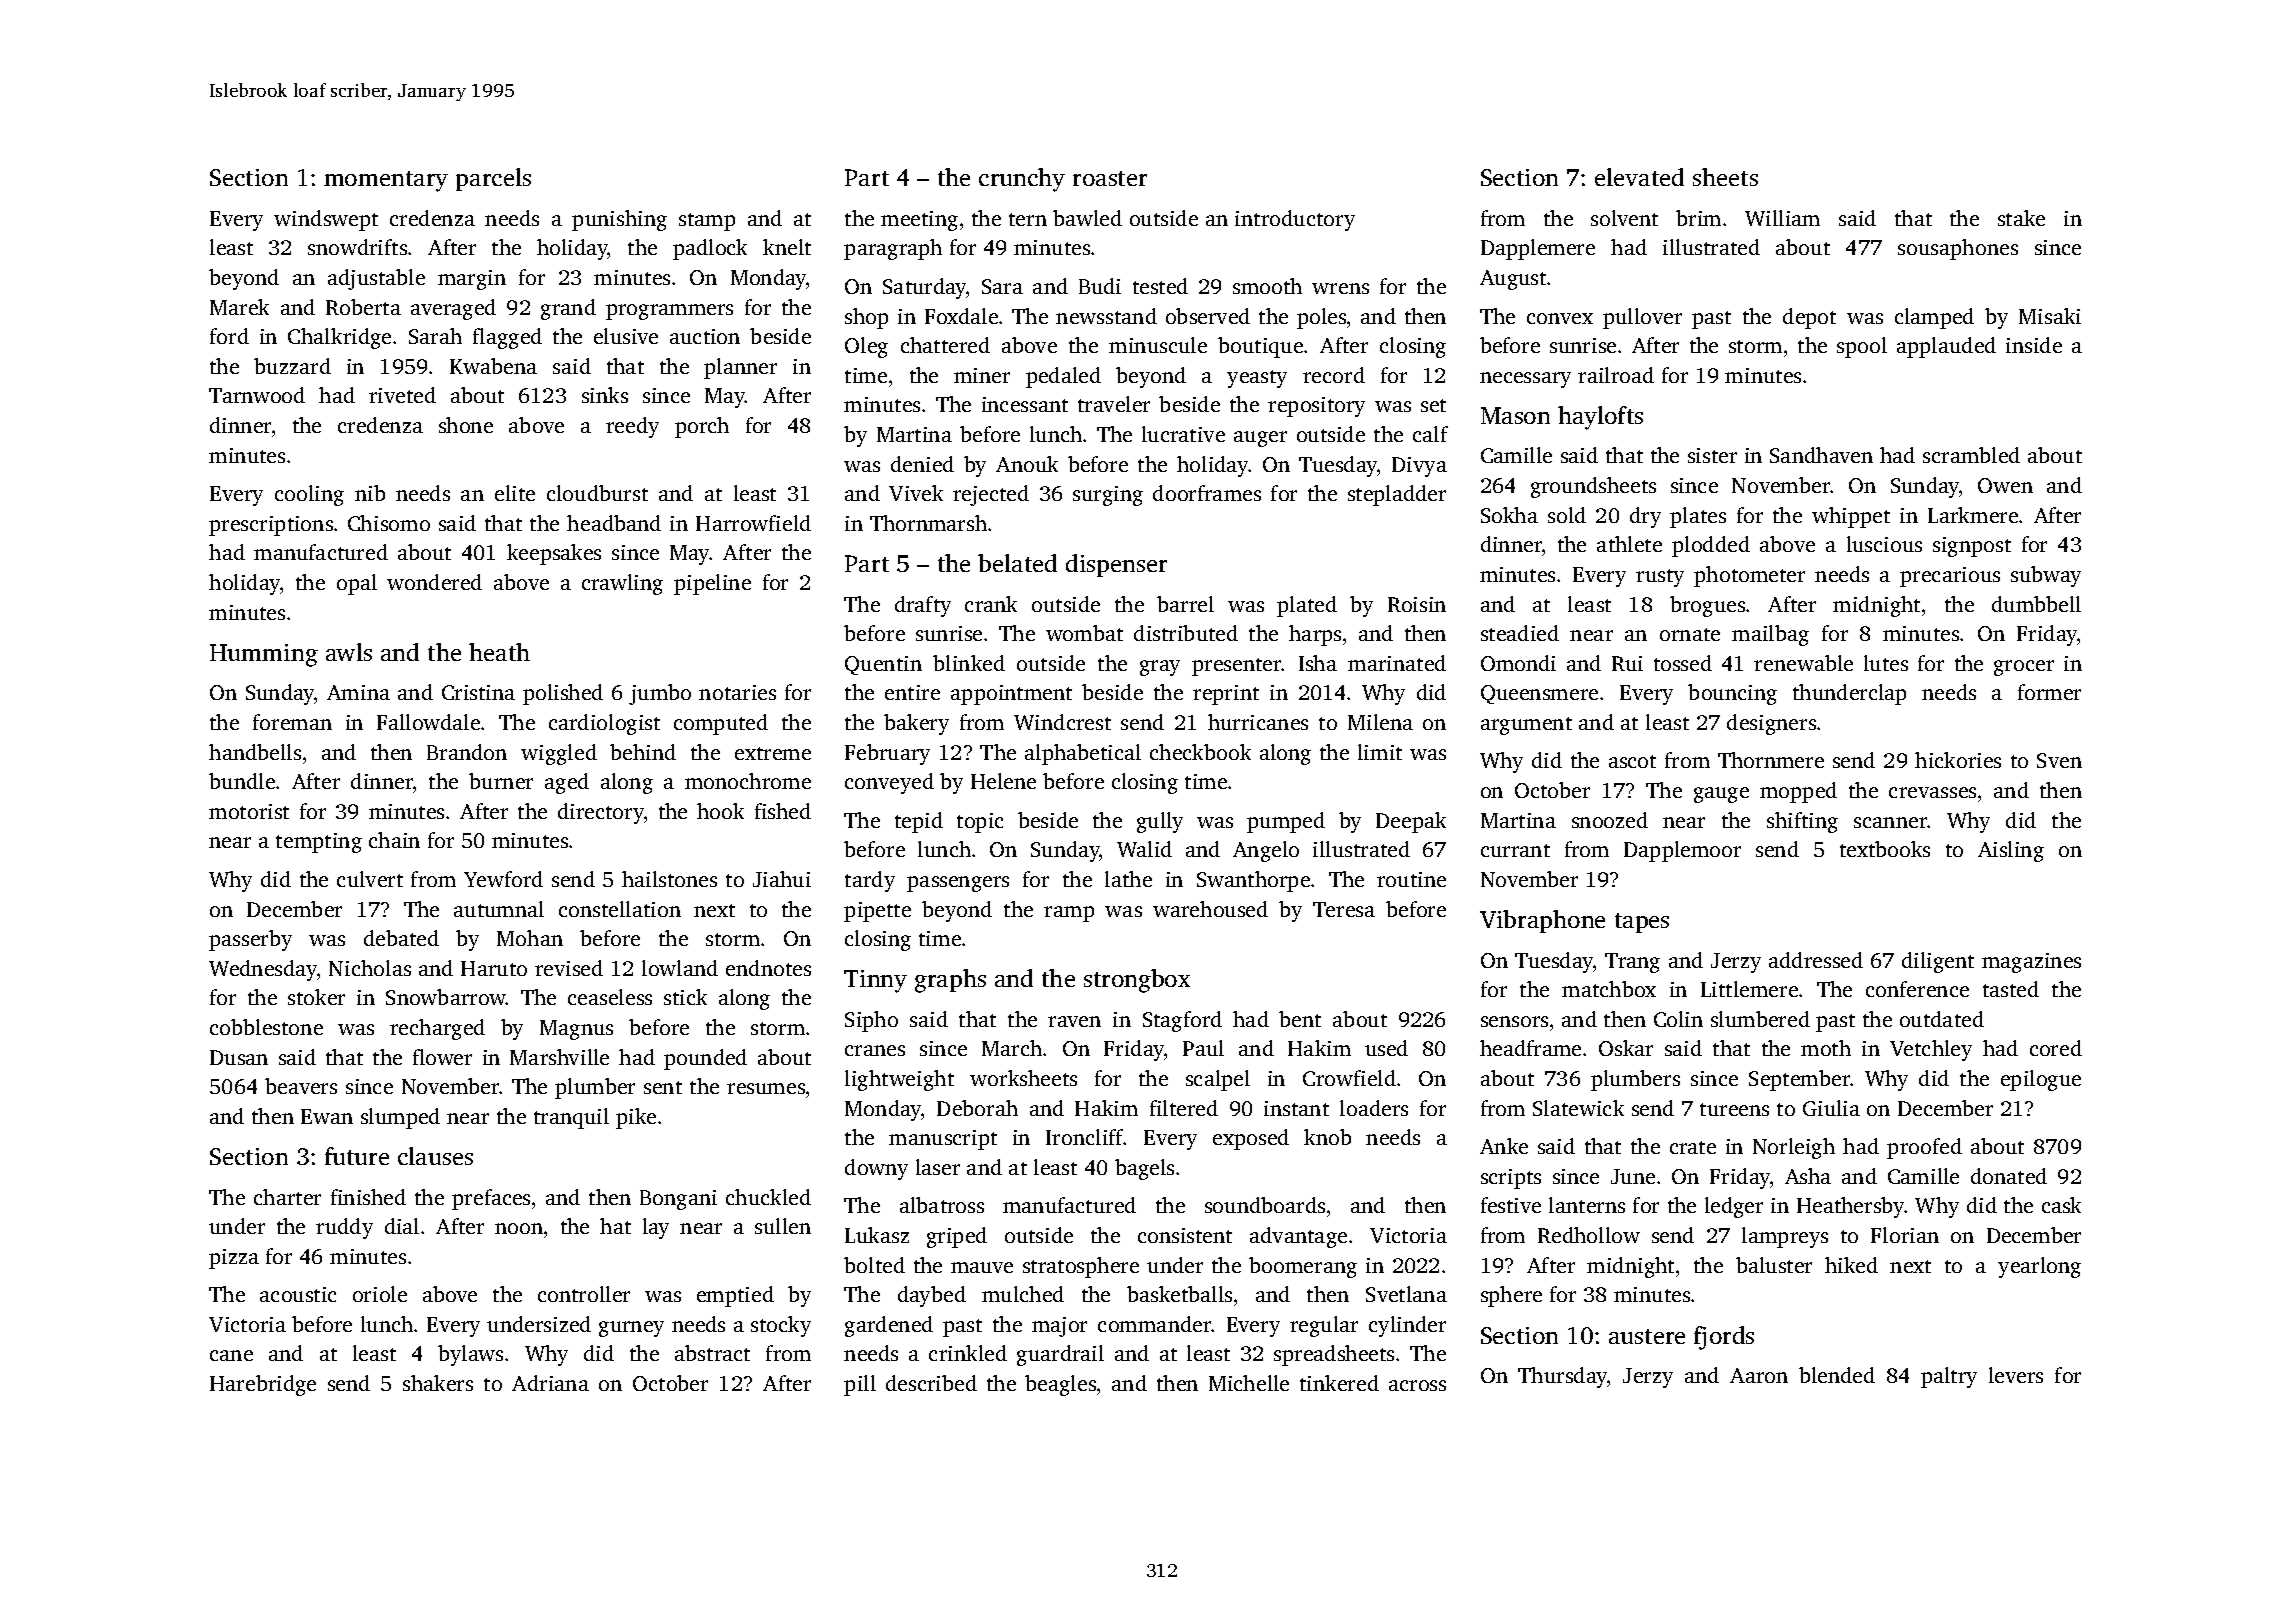 The image size is (2292, 1620). I want to click on jumbo, so click(660, 694).
